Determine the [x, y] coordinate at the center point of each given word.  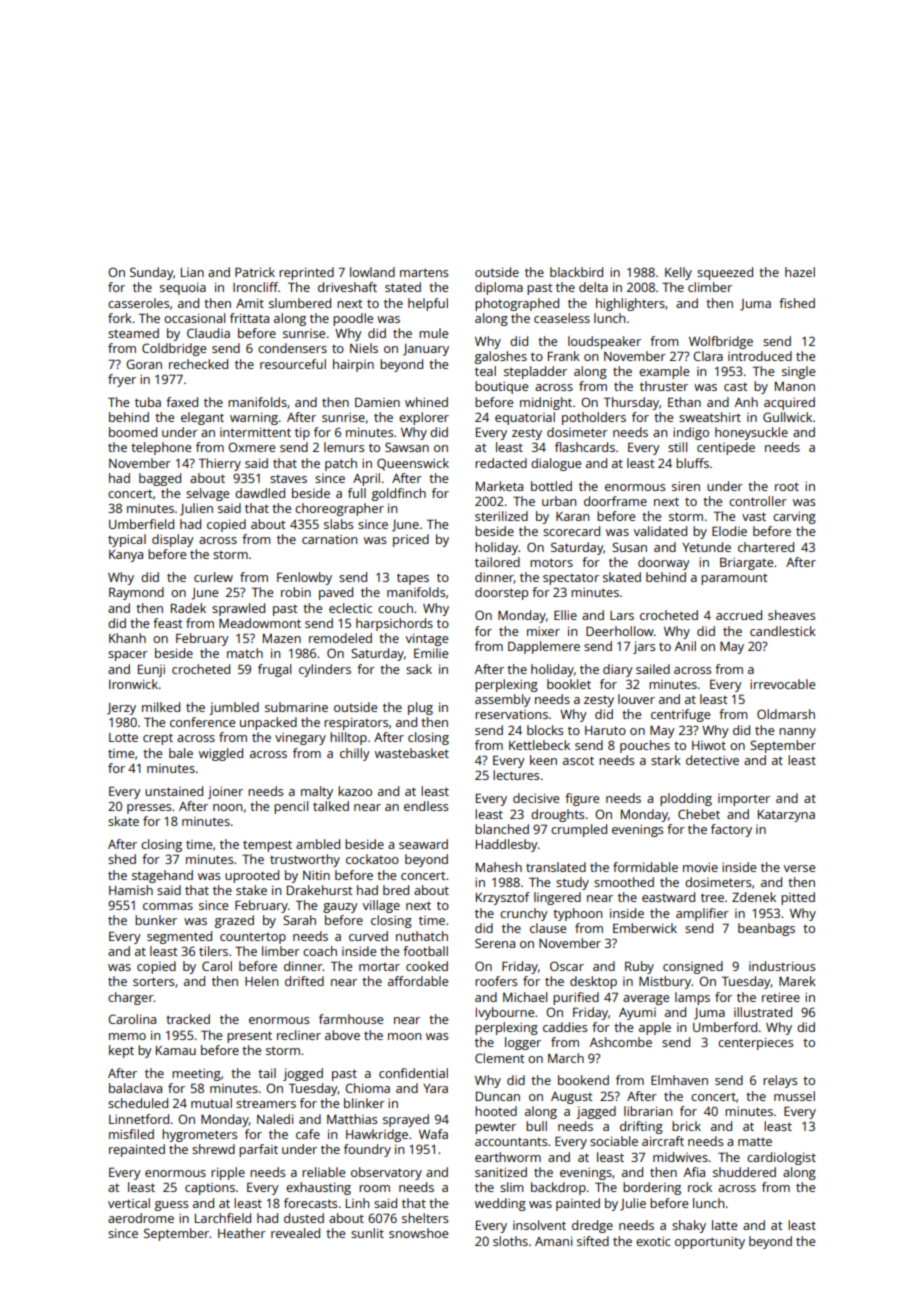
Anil [685, 646]
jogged [303, 1074]
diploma [499, 288]
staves [288, 479]
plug [420, 708]
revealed [295, 1233]
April [366, 479]
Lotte [123, 737]
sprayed [406, 1120]
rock [700, 1187]
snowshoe [418, 1233]
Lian [192, 272]
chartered [766, 547]
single [798, 372]
